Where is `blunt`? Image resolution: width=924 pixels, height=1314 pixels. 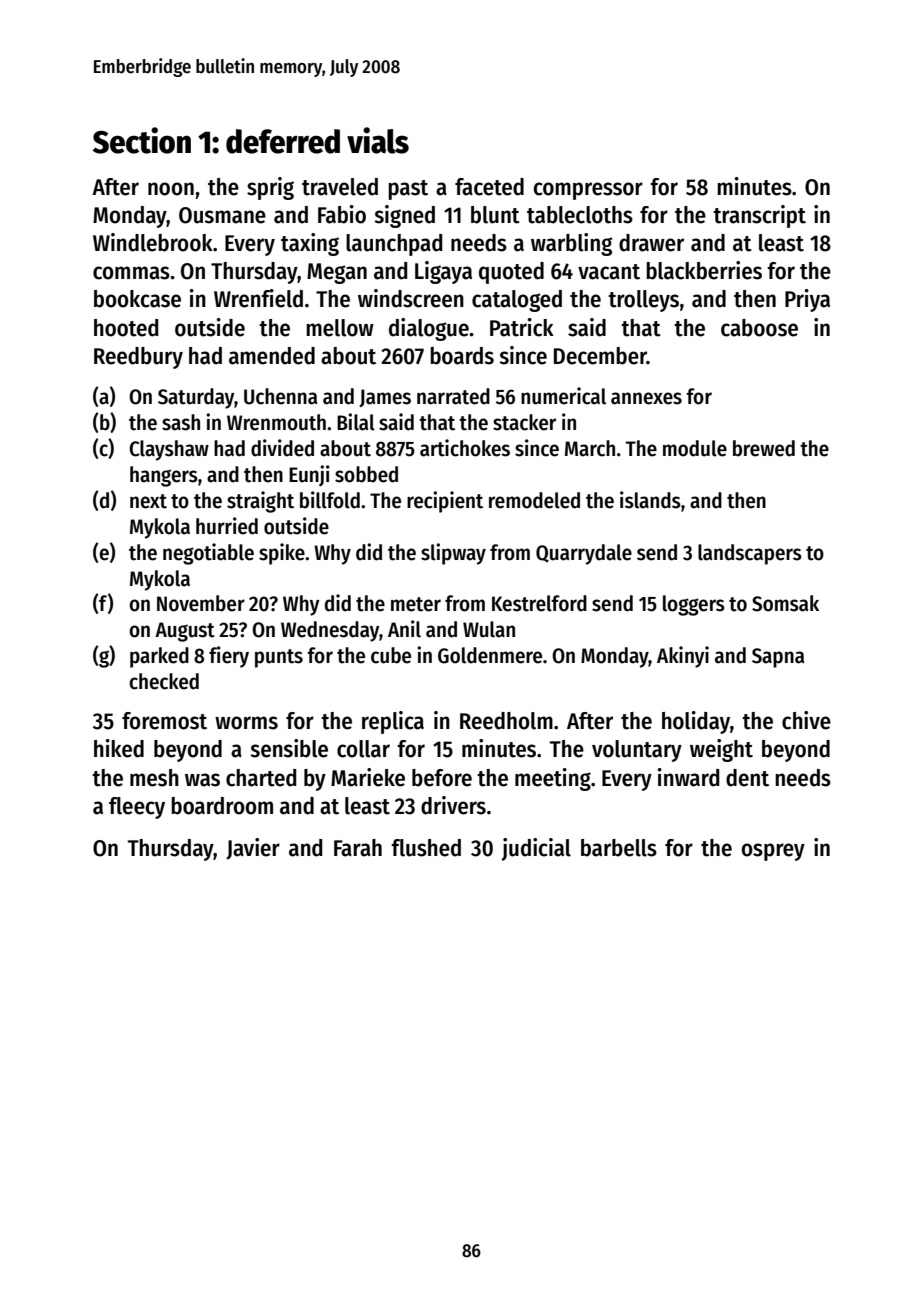
blunt is located at coordinates (495, 215).
